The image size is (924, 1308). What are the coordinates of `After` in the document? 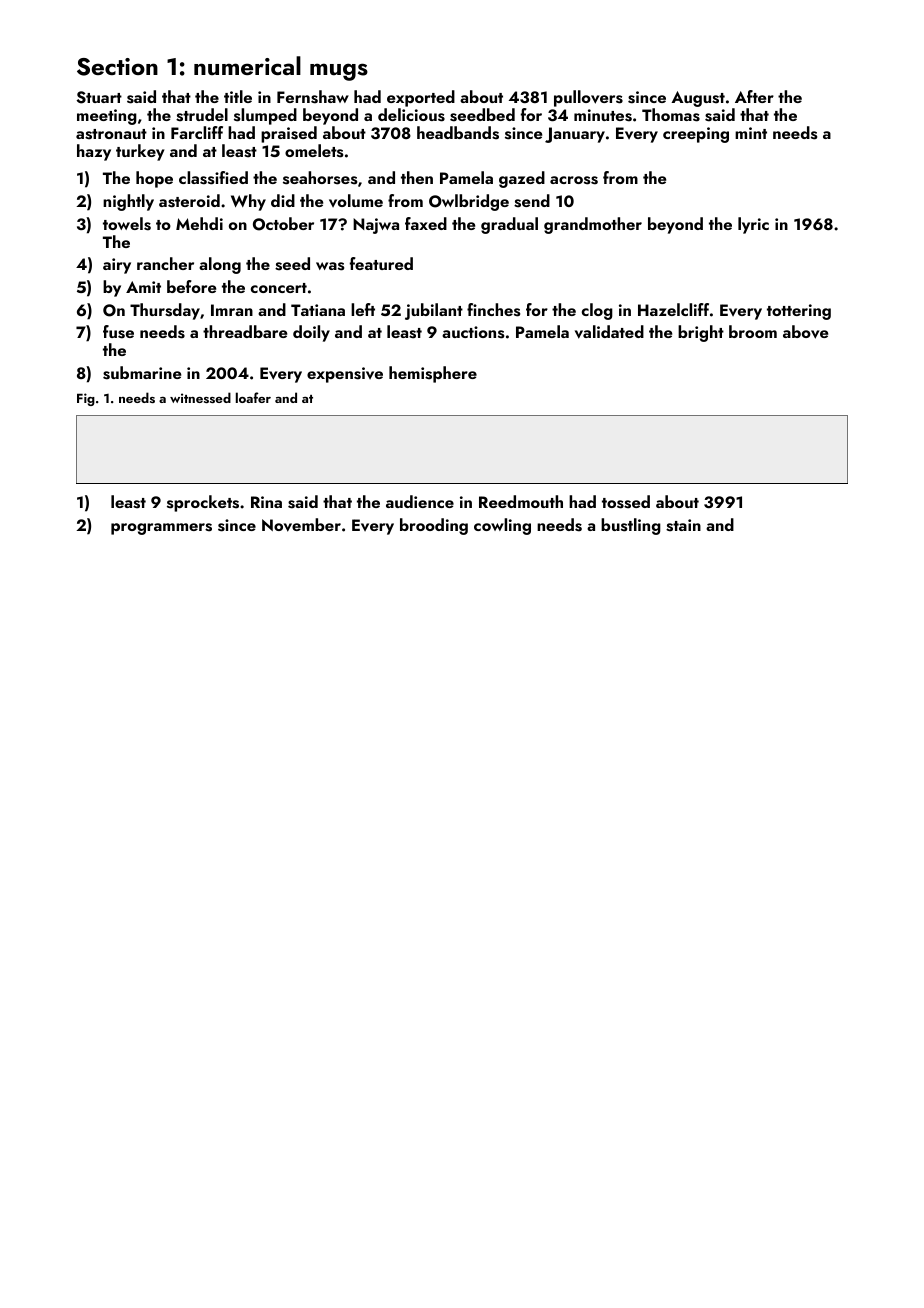 It's located at (754, 96).
